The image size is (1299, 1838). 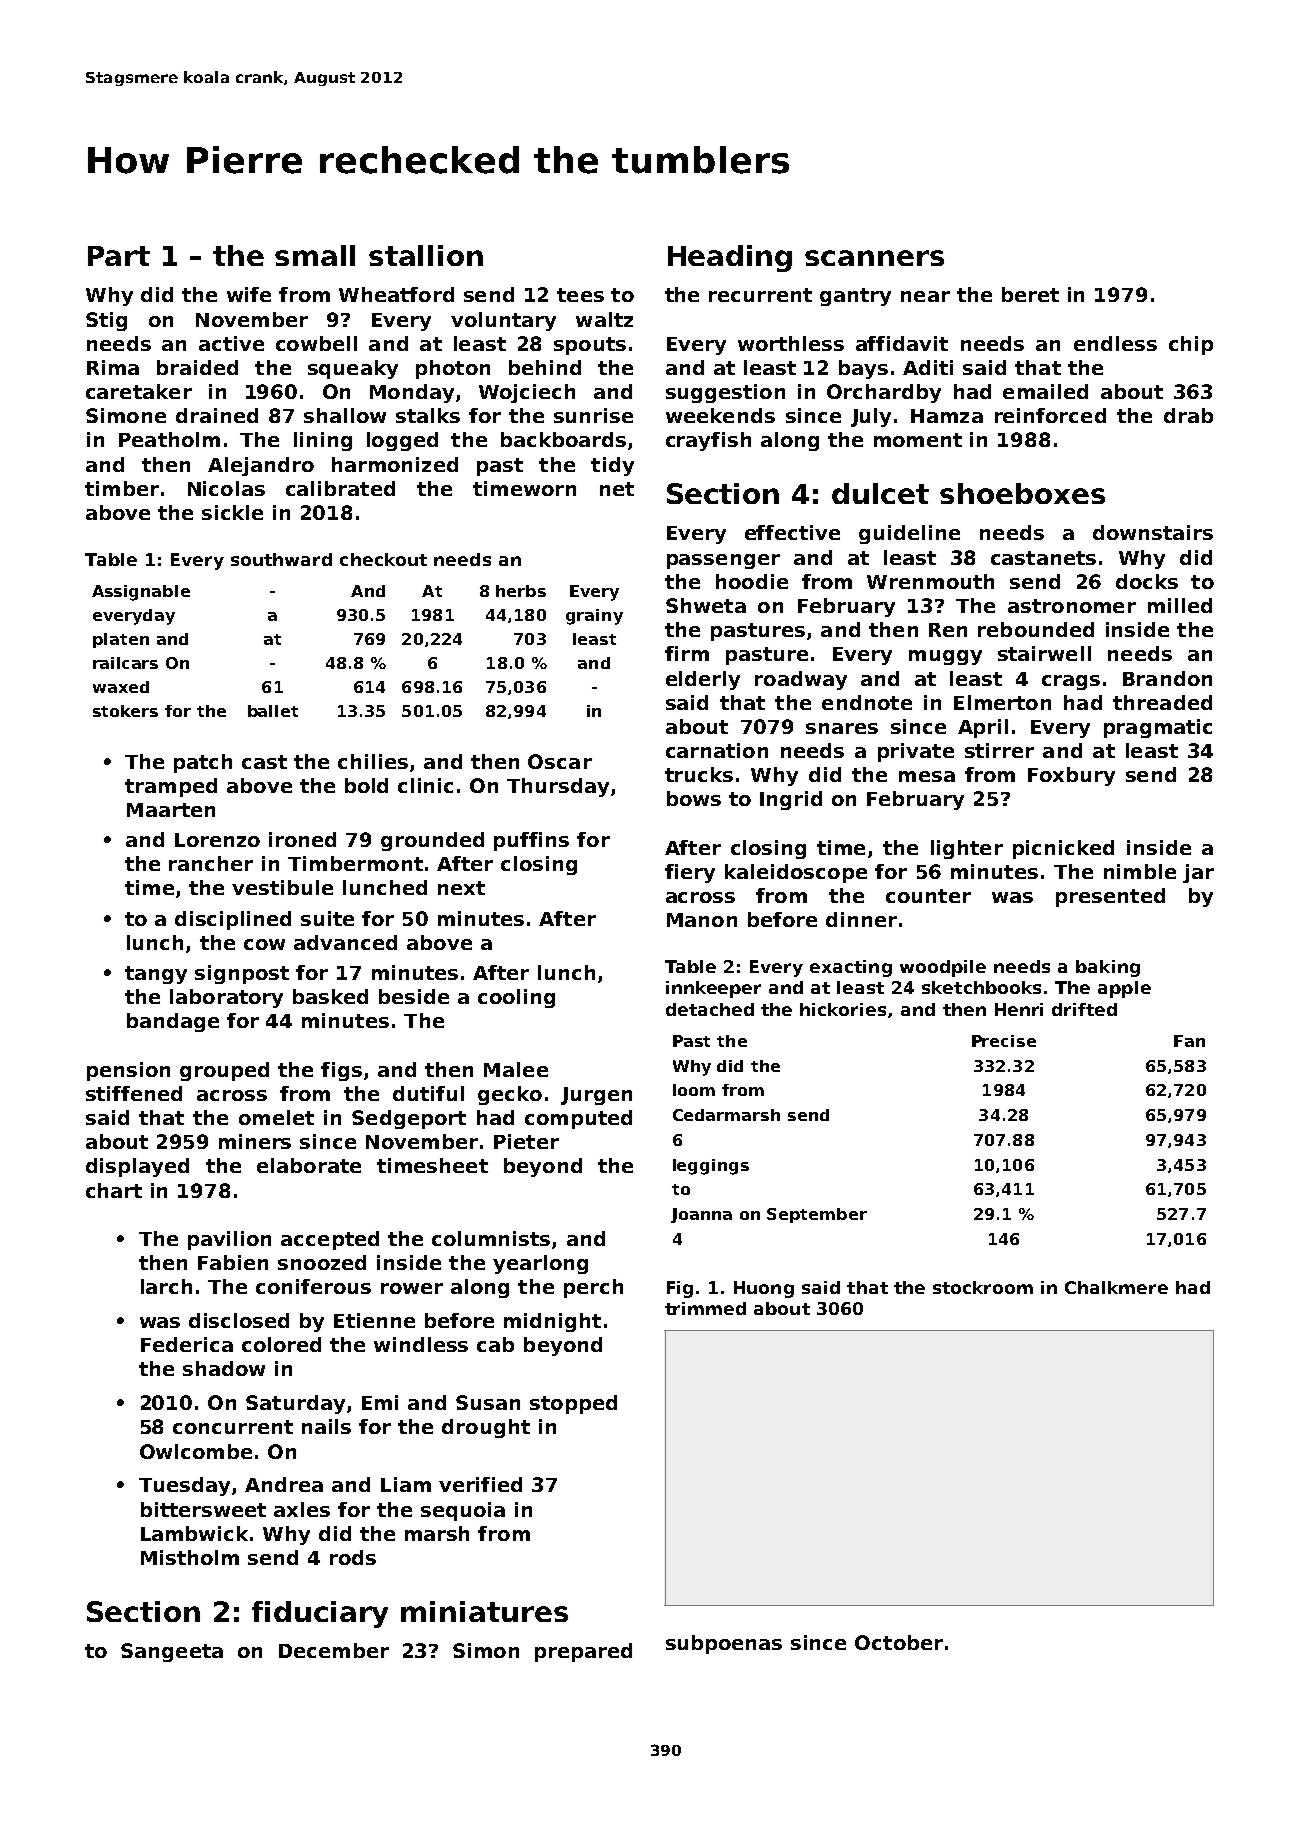 I want to click on elaborate, so click(x=309, y=1165).
